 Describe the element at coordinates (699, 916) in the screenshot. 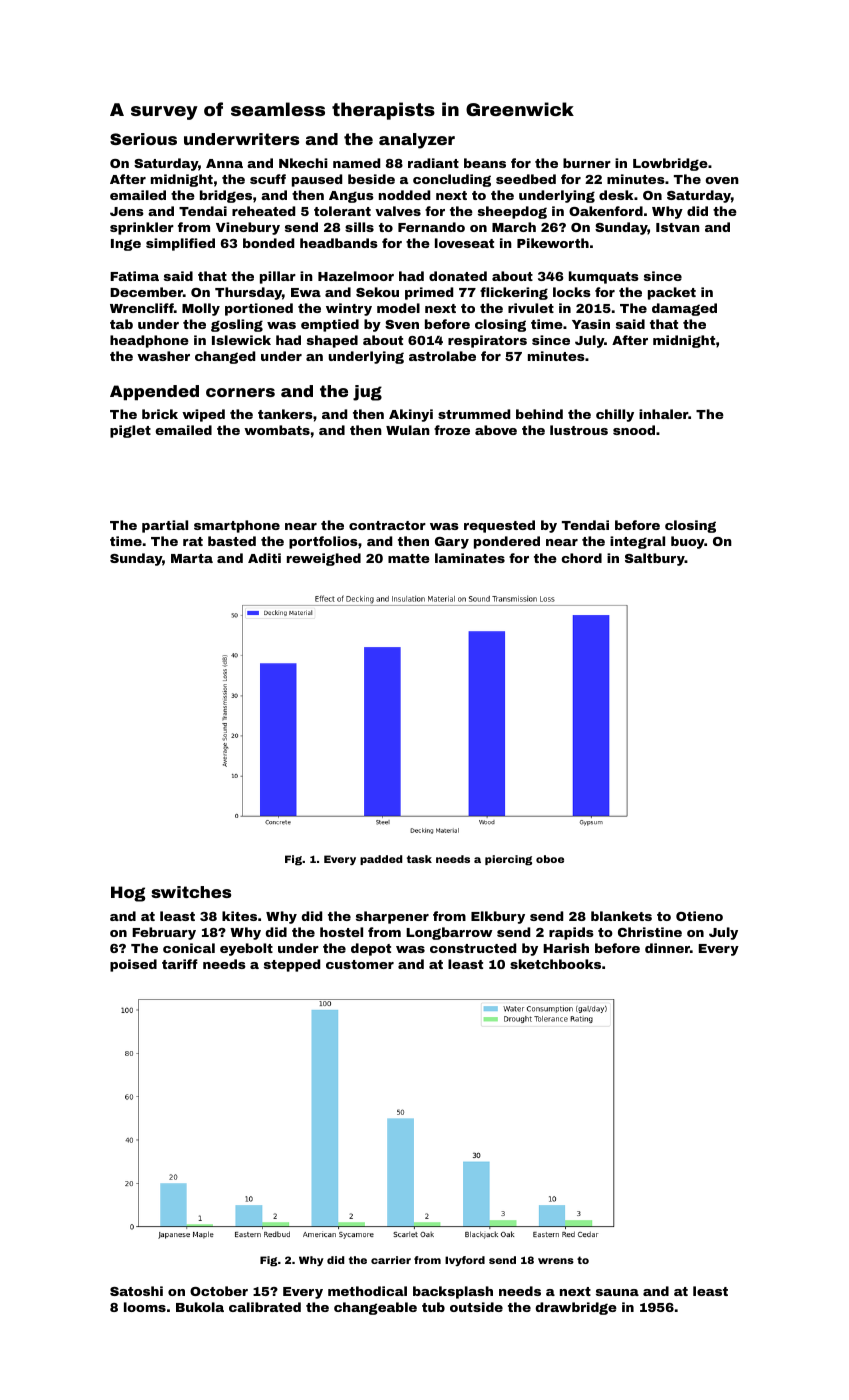

I see `Otieno` at that location.
